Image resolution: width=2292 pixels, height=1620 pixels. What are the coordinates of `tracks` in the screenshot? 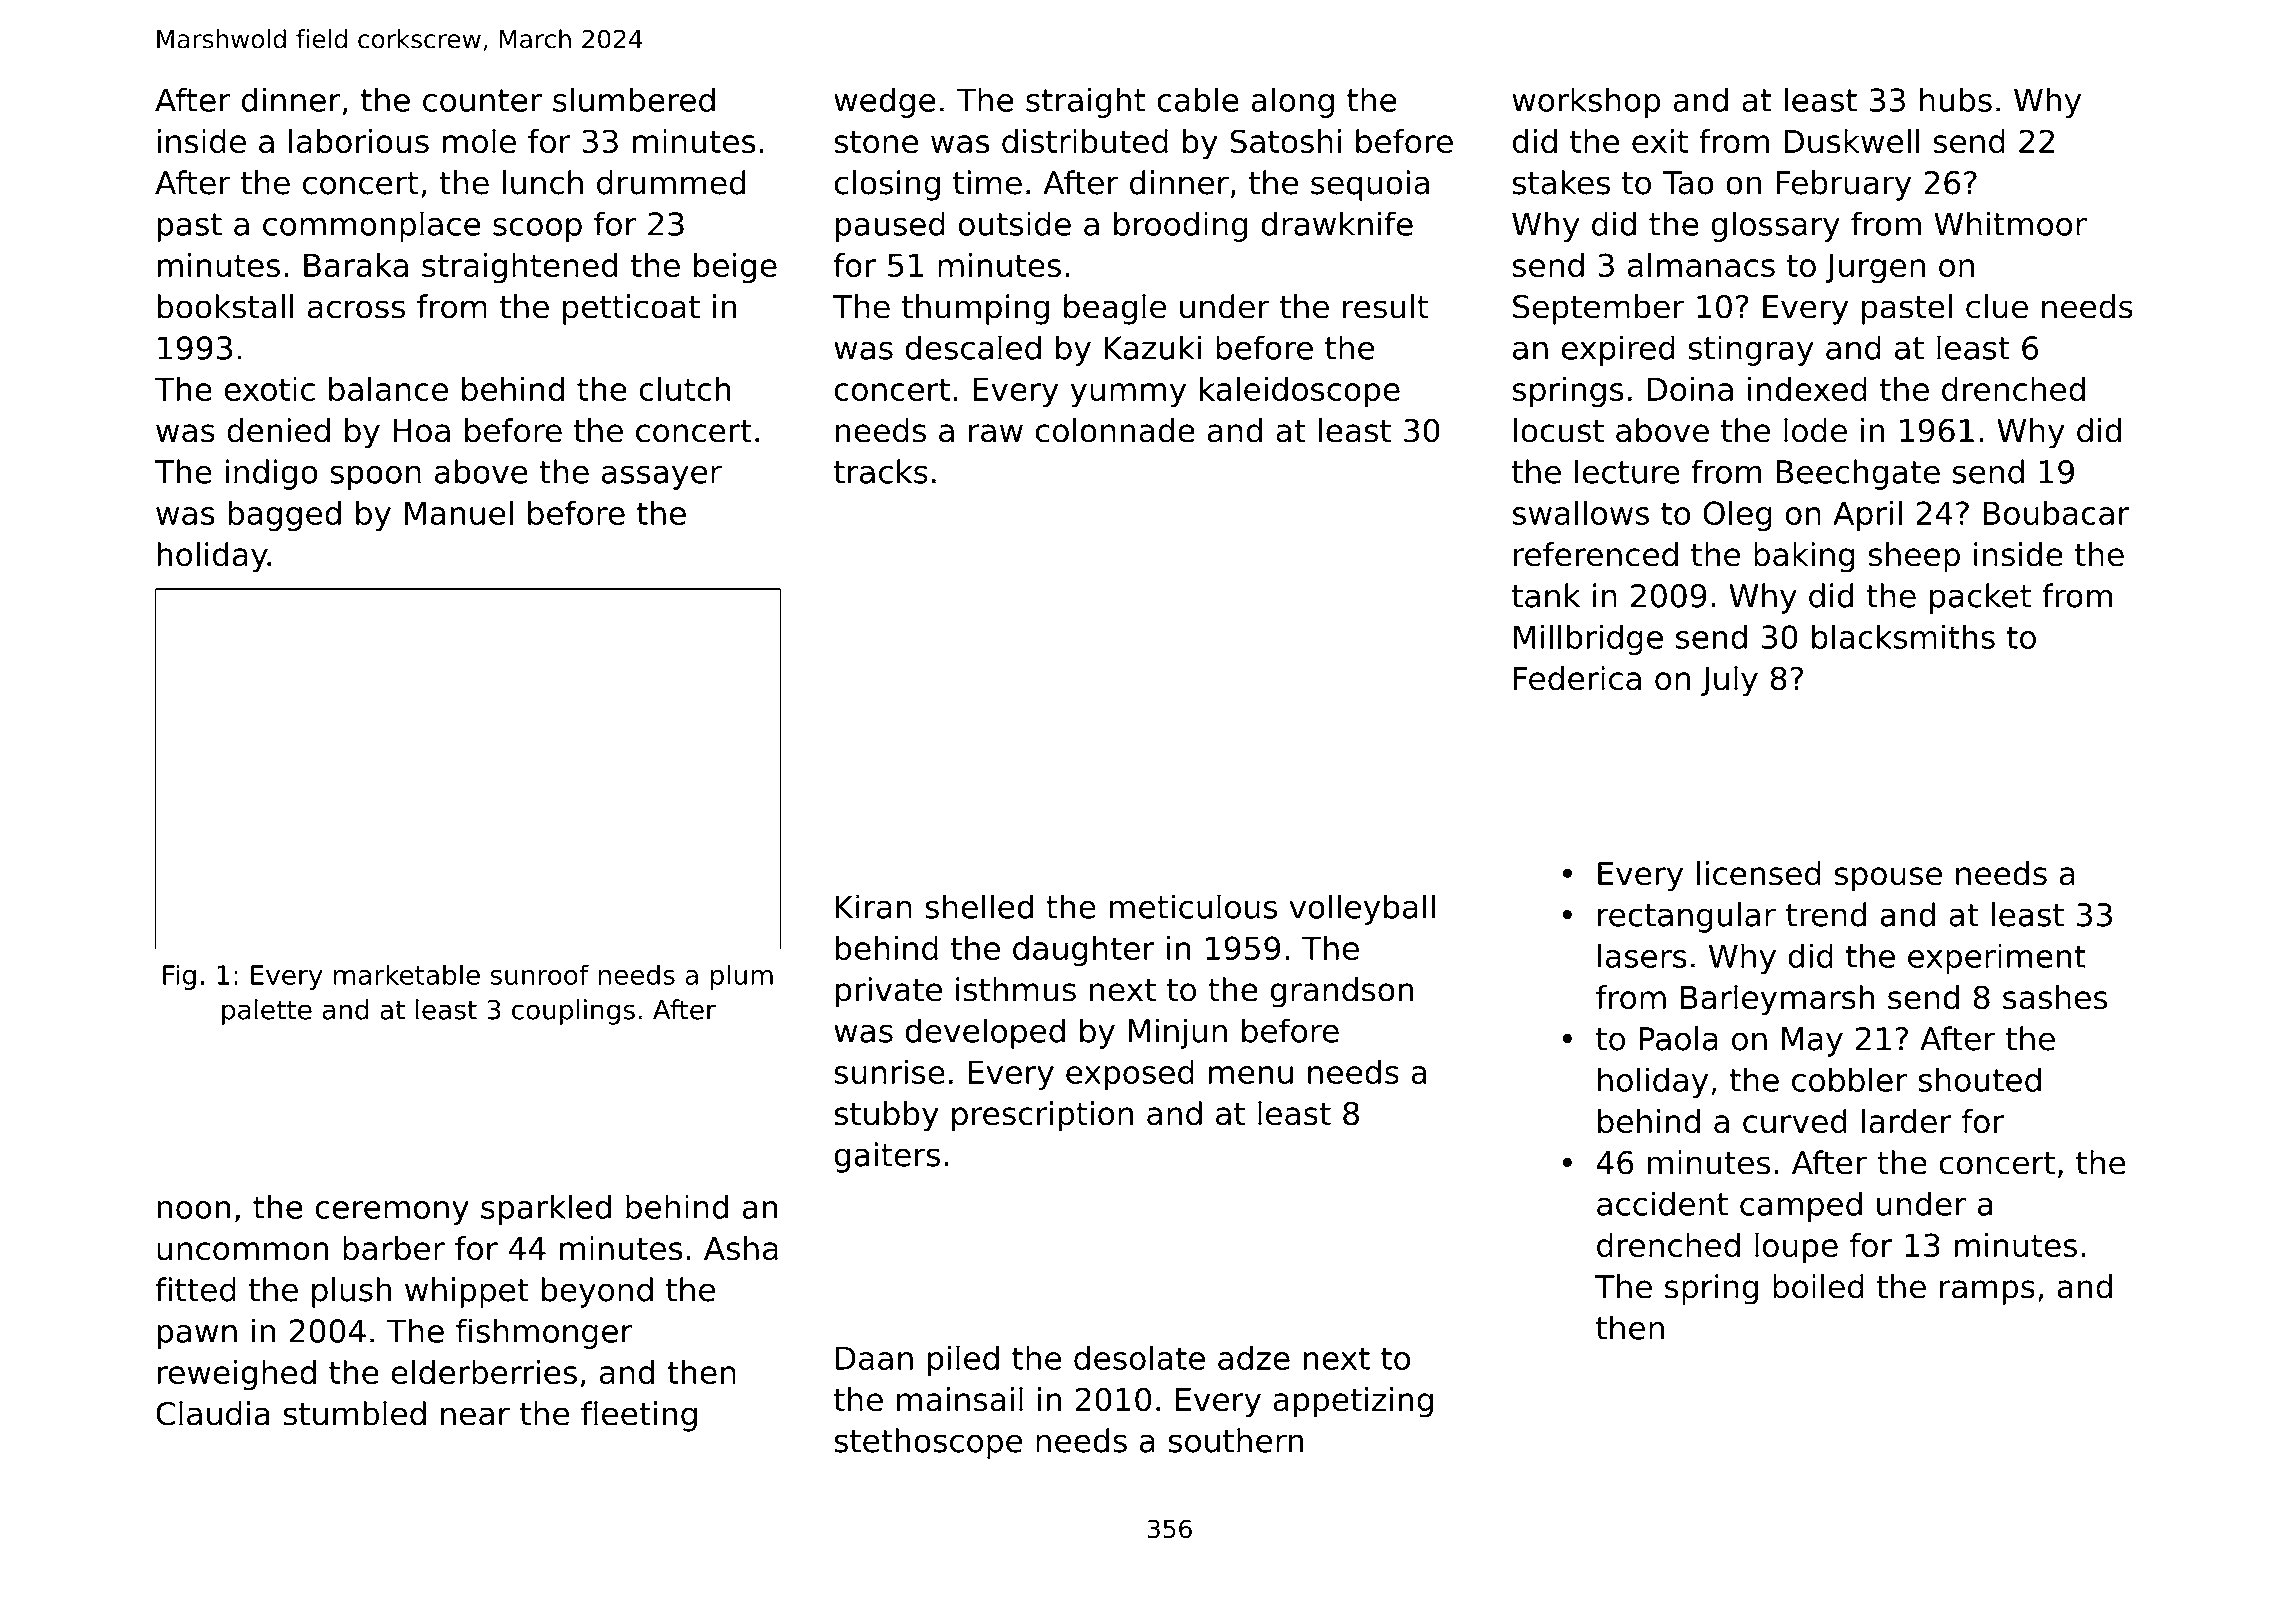 It's located at (881, 471).
